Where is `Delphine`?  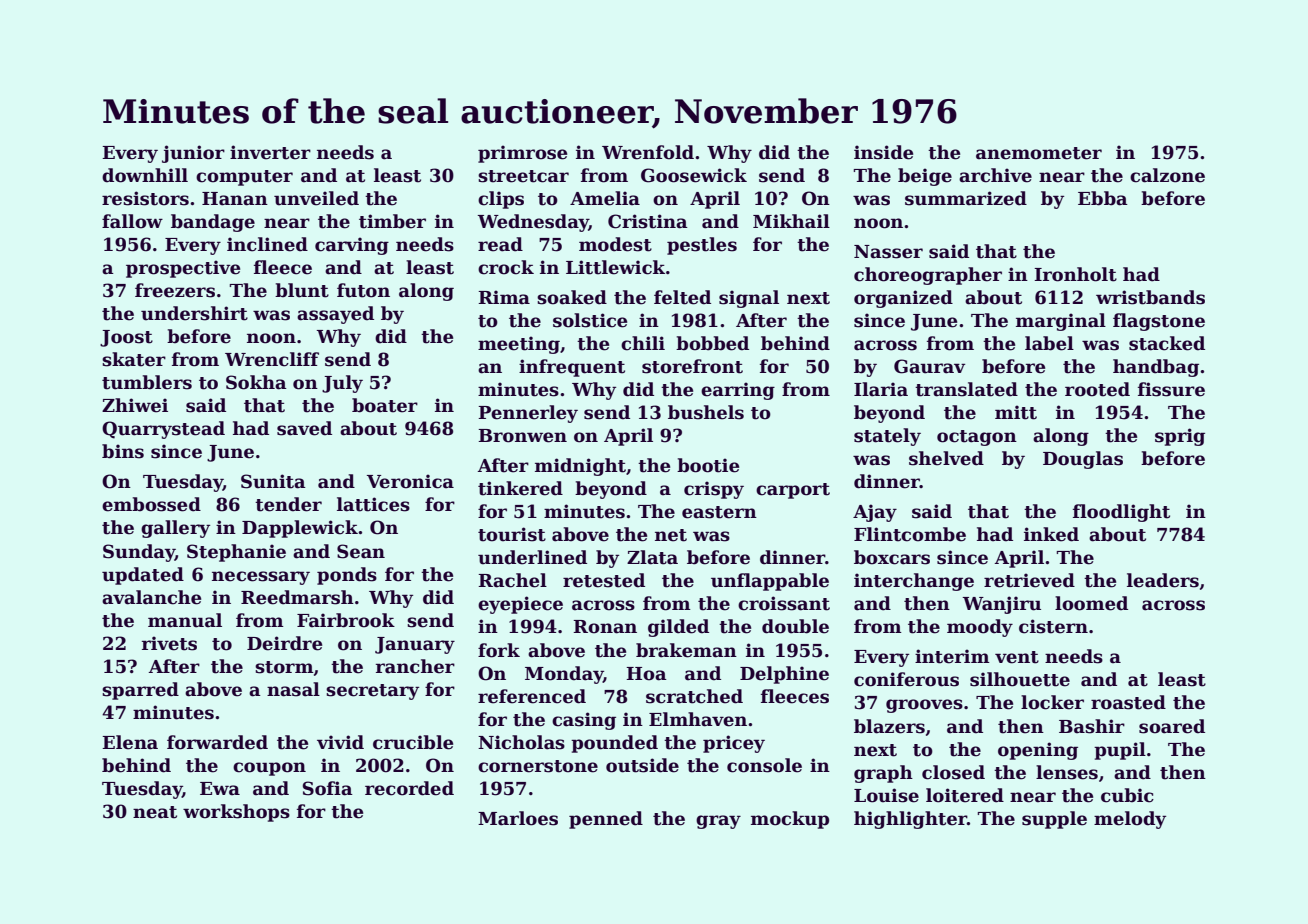 Delphine is located at coordinates (784, 675).
